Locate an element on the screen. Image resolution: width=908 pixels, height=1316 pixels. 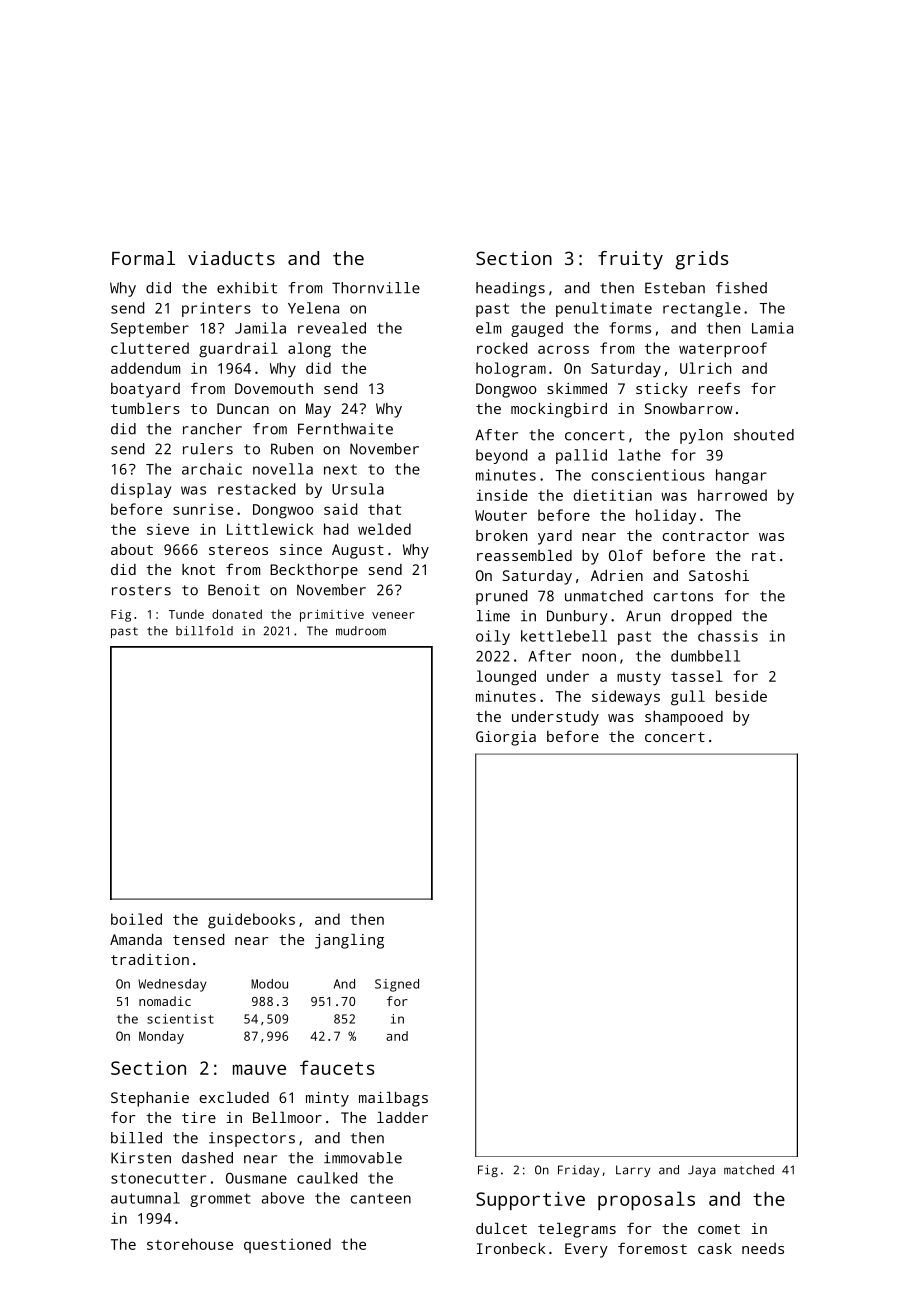
contractor is located at coordinates (706, 536).
